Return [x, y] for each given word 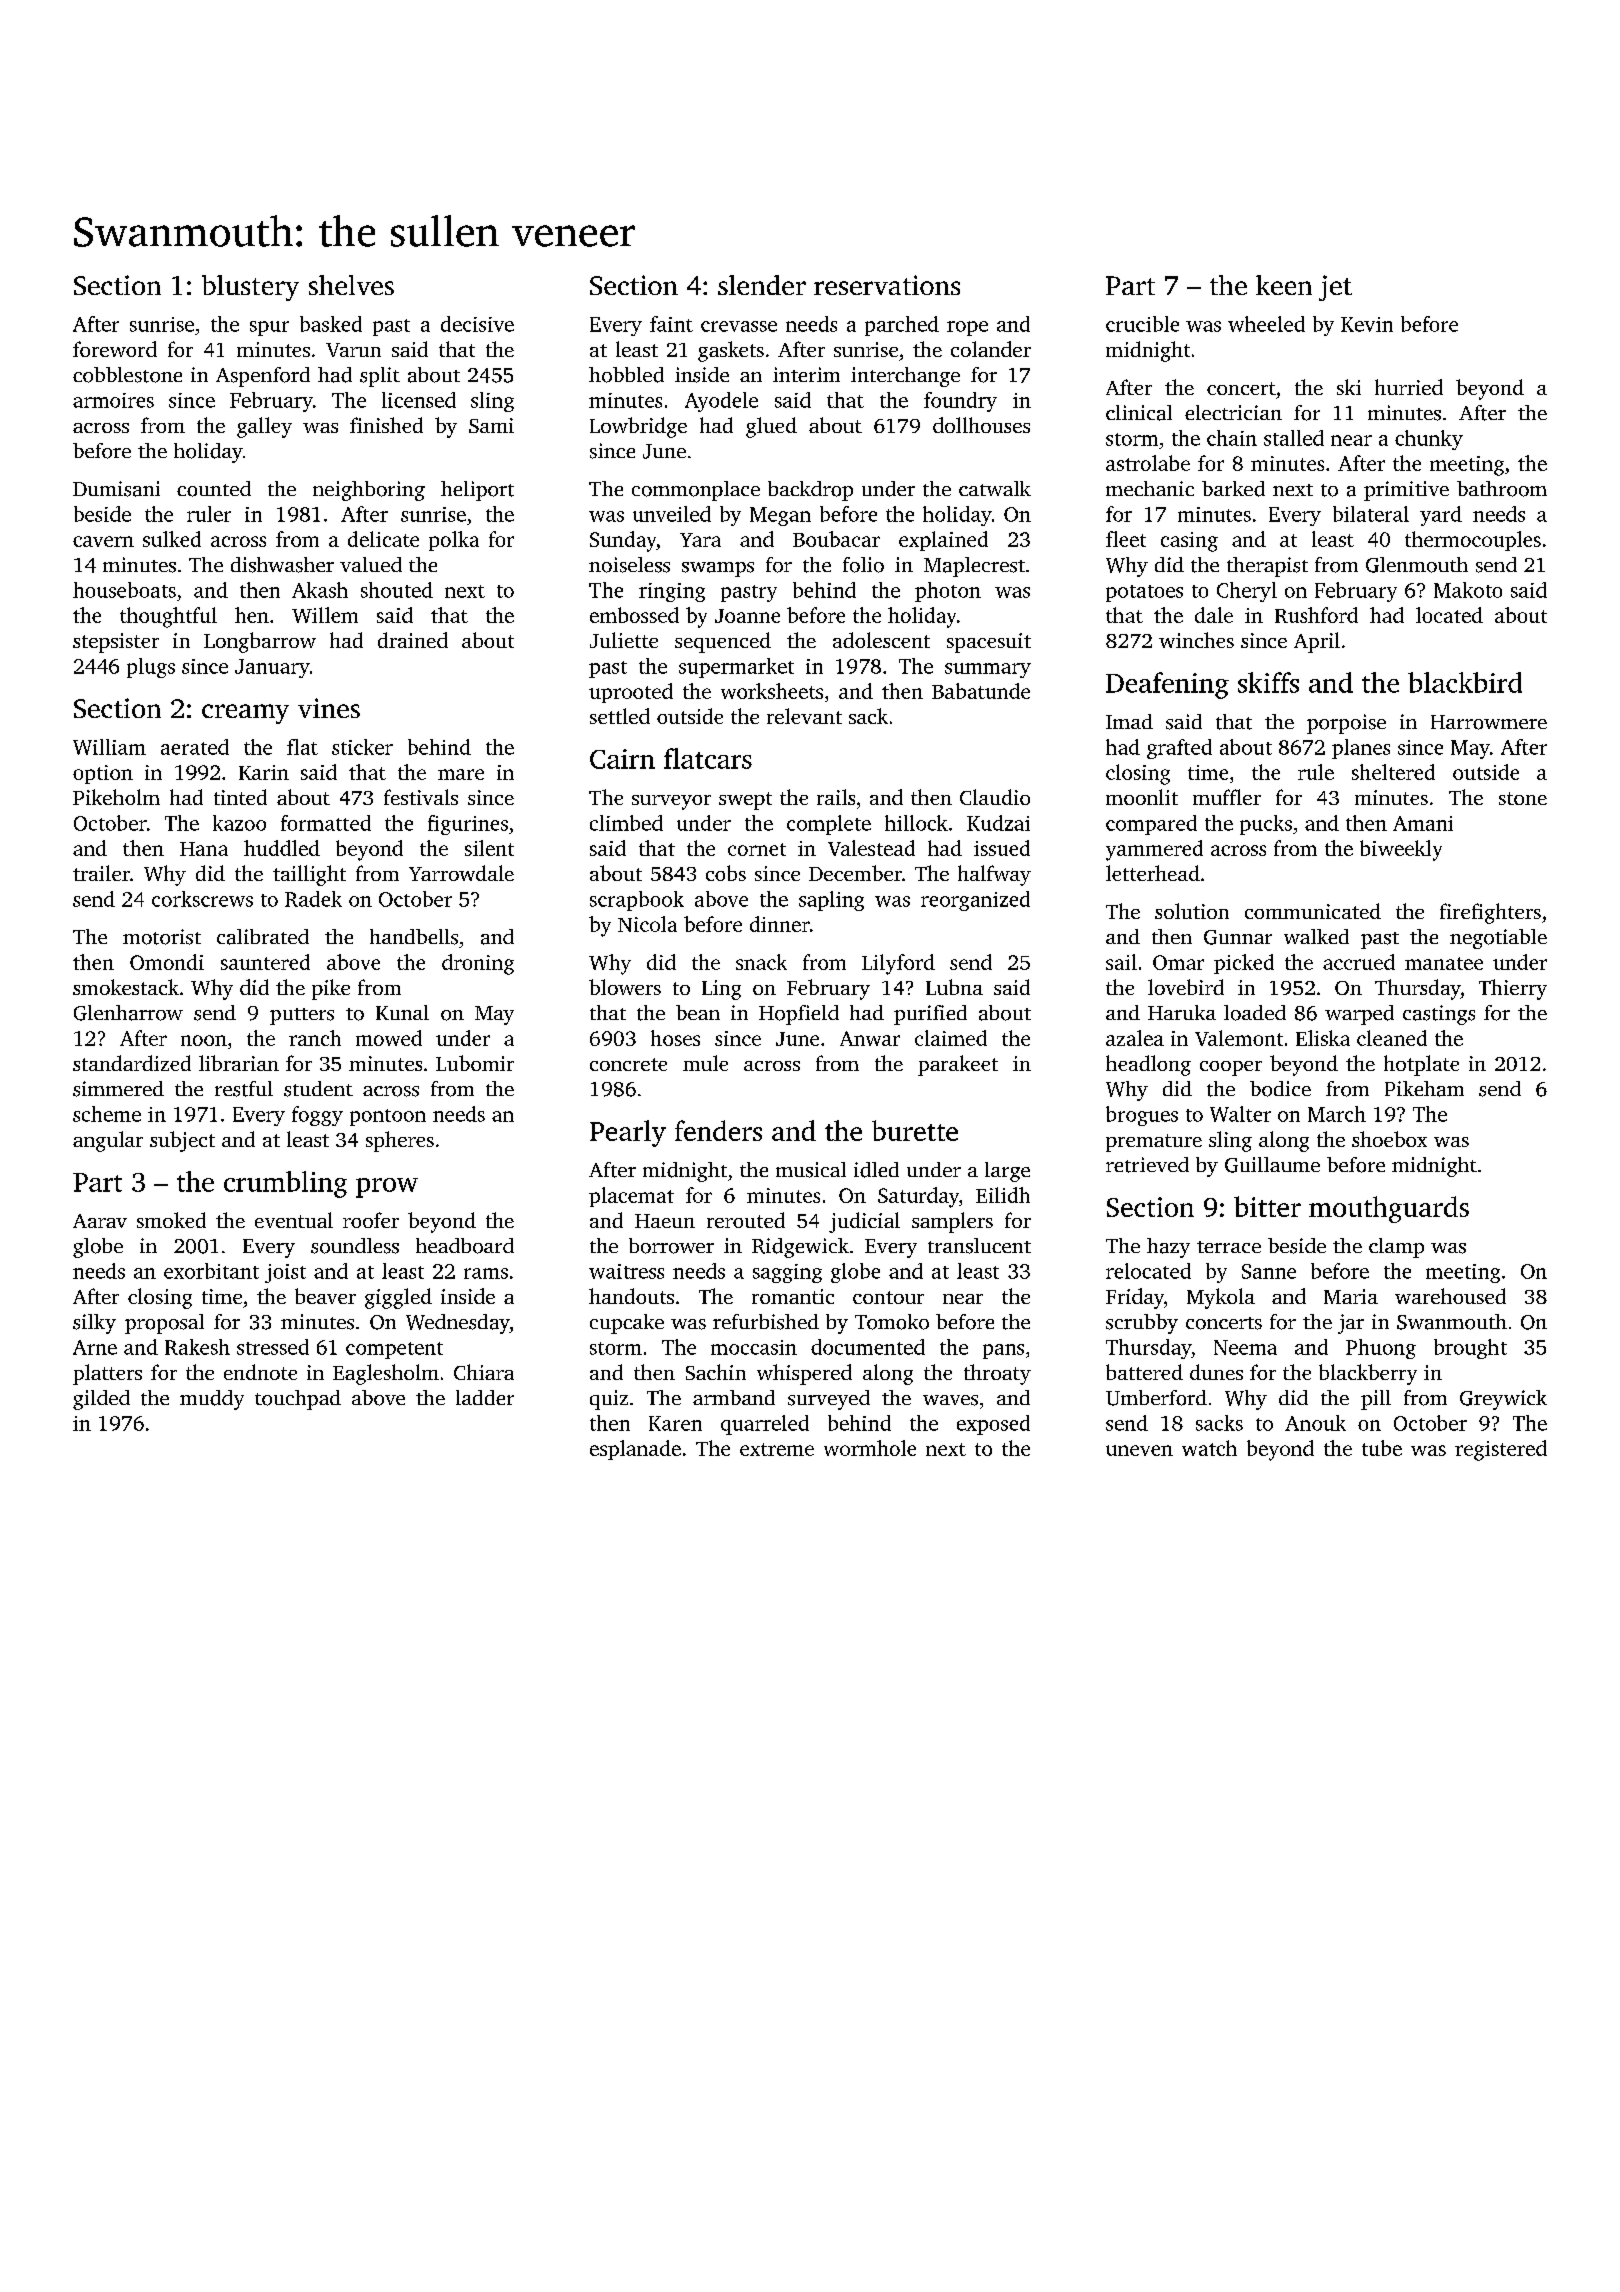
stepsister [116, 643]
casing [1189, 542]
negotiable [1498, 939]
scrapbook [637, 901]
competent [394, 1350]
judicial [864, 1222]
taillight [309, 875]
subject [182, 1141]
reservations [887, 285]
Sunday [623, 541]
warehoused [1450, 1296]
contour [888, 1297]
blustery [250, 288]
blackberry [1368, 1374]
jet [1335, 288]
